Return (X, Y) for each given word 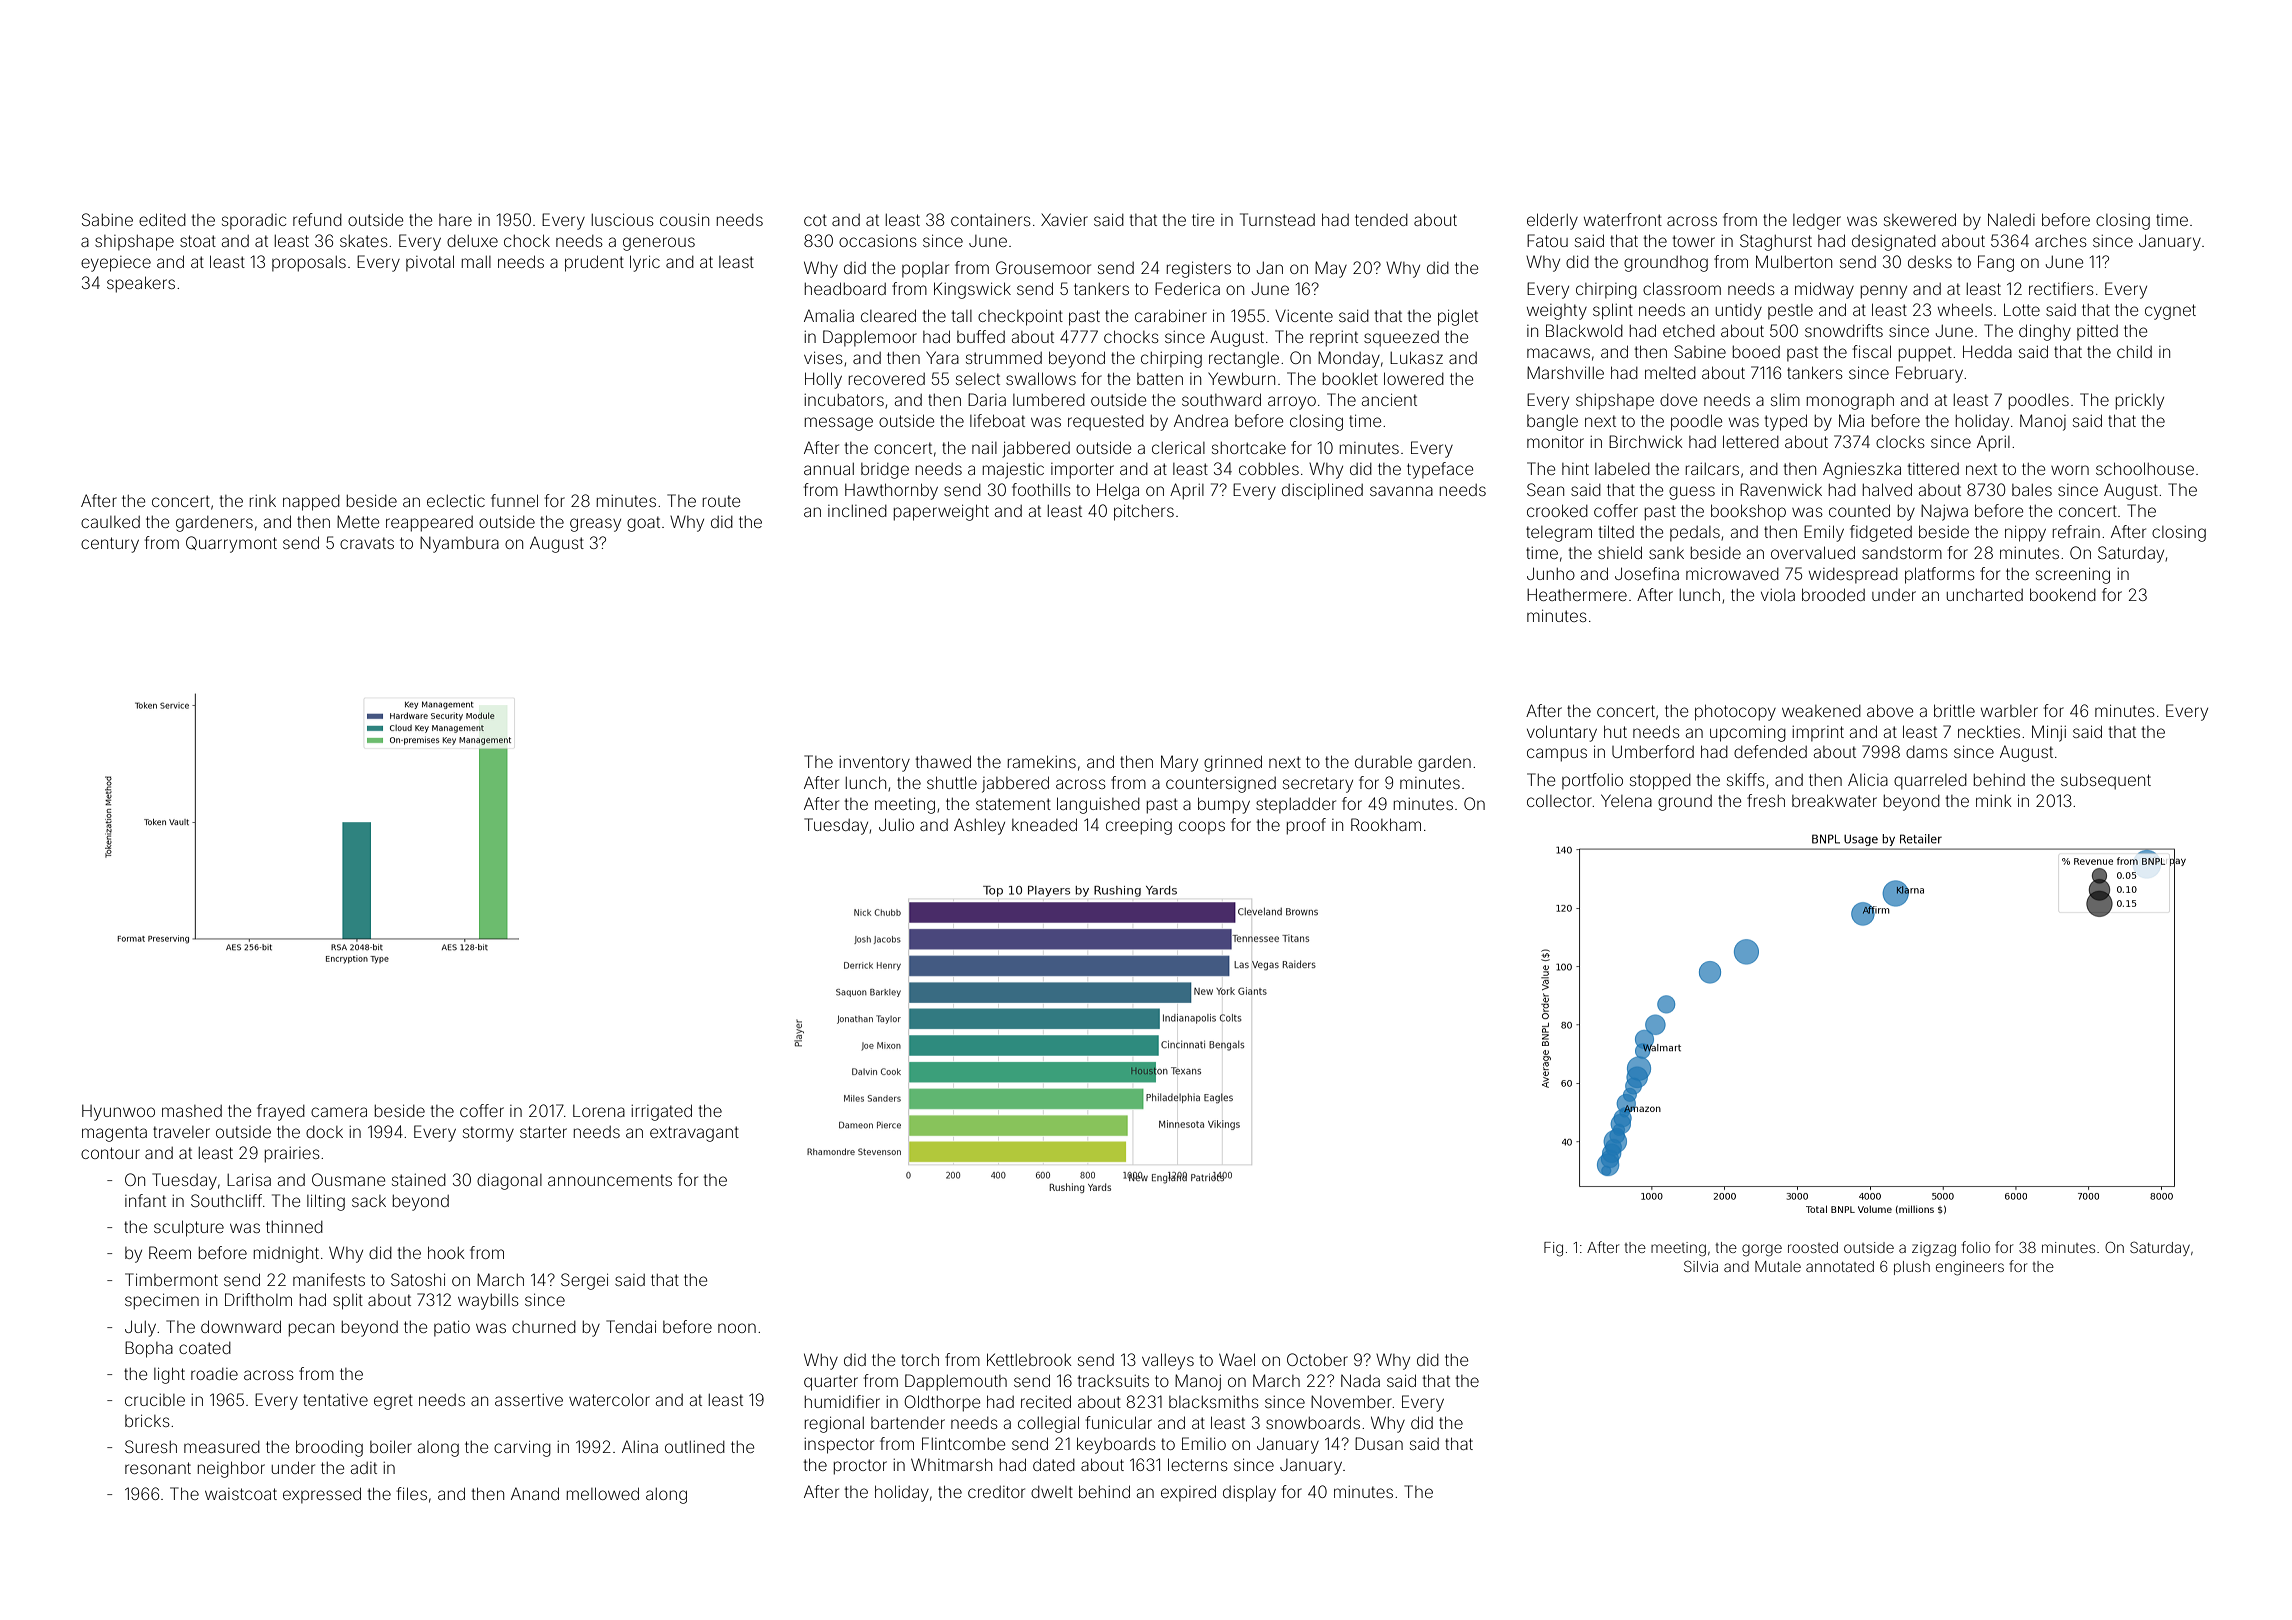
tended (1381, 220)
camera (339, 1112)
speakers (141, 284)
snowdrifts (1844, 330)
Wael (1237, 1359)
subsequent (2106, 781)
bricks (147, 1421)
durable (1383, 762)
